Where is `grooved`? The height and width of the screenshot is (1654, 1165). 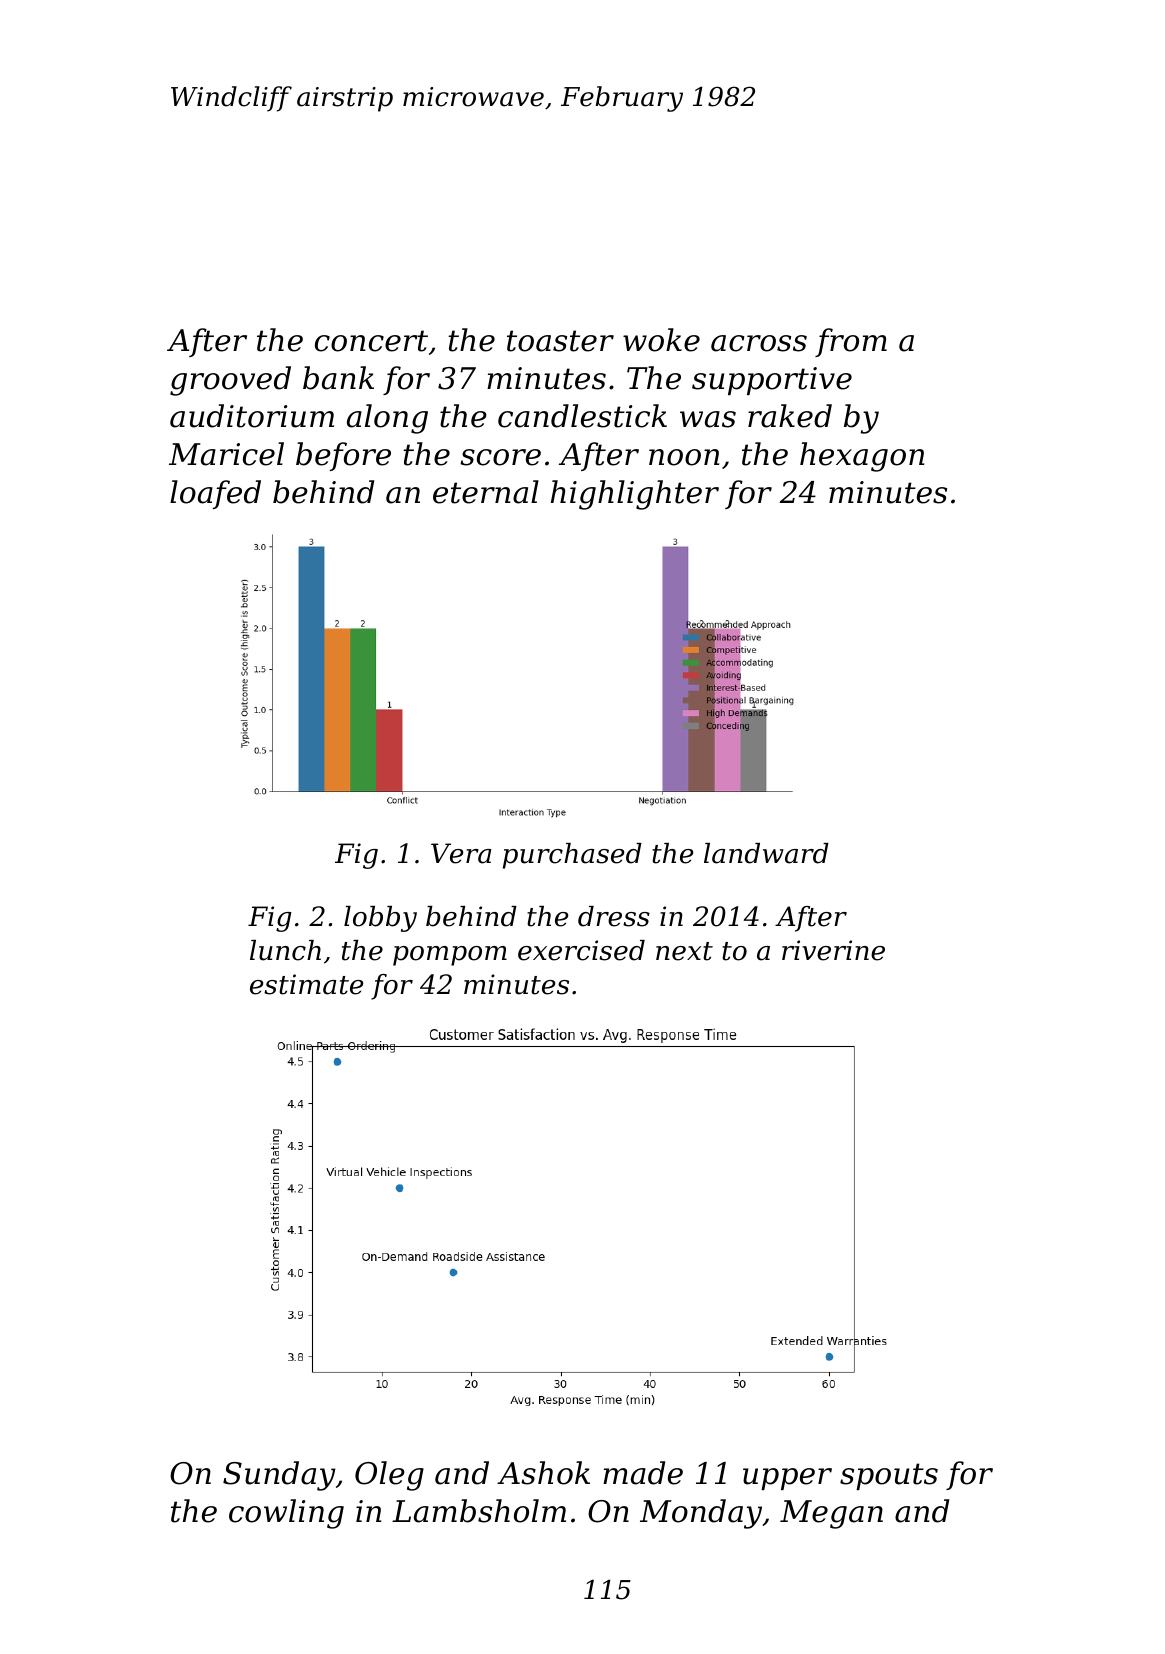 grooved is located at coordinates (230, 381).
